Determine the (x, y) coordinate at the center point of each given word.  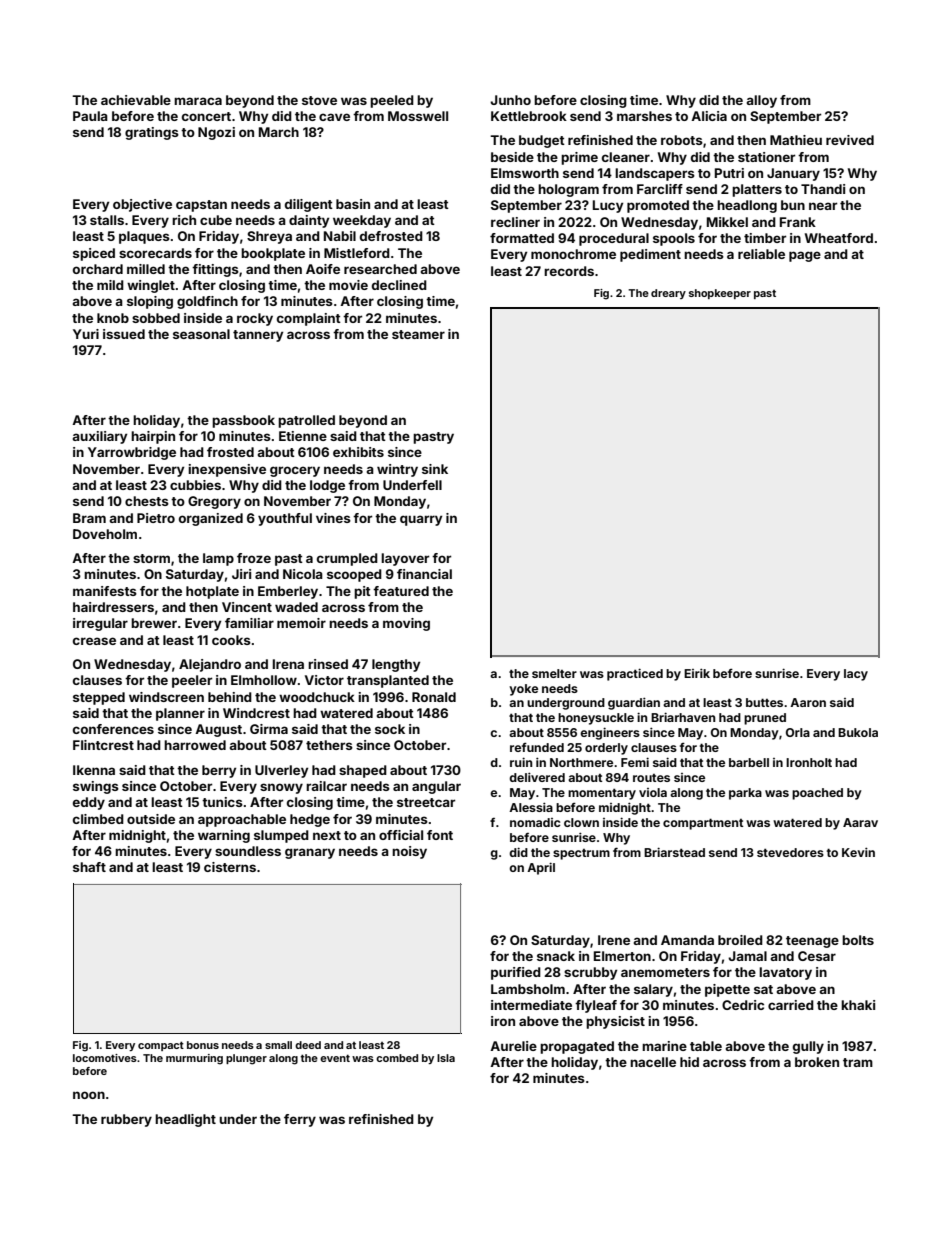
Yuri (86, 334)
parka (745, 794)
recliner (515, 222)
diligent (309, 205)
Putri (729, 173)
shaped (363, 771)
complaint (309, 319)
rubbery (126, 1120)
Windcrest (256, 713)
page (805, 256)
